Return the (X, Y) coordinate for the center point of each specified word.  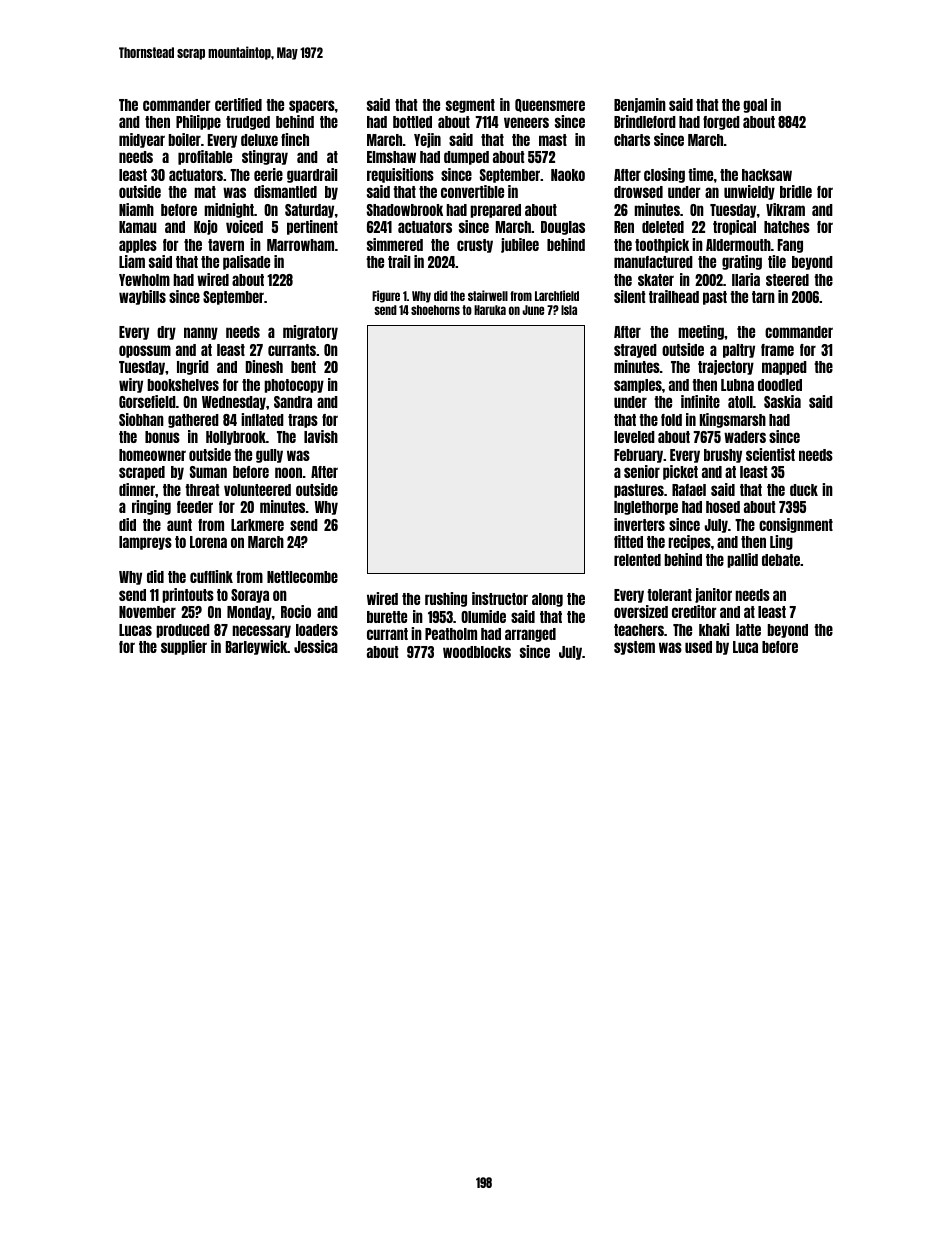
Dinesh (264, 366)
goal (755, 106)
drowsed (638, 192)
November (147, 612)
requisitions (400, 175)
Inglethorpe (646, 508)
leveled (634, 437)
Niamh (136, 209)
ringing (151, 507)
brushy (723, 456)
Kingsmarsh (733, 420)
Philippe (198, 122)
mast (553, 140)
